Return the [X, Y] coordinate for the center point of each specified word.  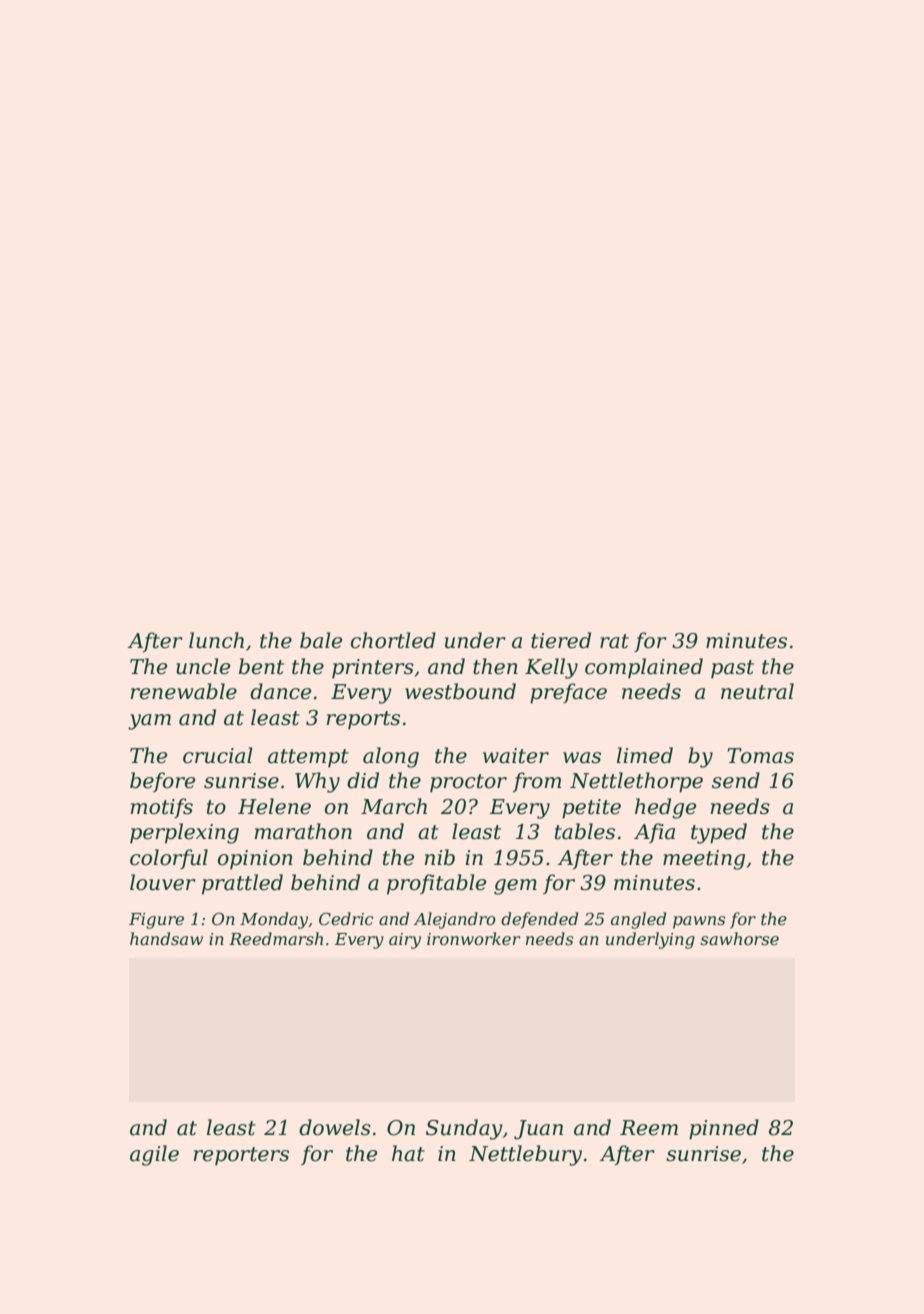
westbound [460, 691]
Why [317, 782]
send [736, 780]
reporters [241, 1156]
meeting [704, 860]
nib [440, 857]
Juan [538, 1129]
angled [638, 920]
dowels [335, 1127]
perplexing [184, 833]
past [732, 669]
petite [591, 809]
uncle [203, 666]
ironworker [474, 938]
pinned [724, 1129]
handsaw [166, 938]
